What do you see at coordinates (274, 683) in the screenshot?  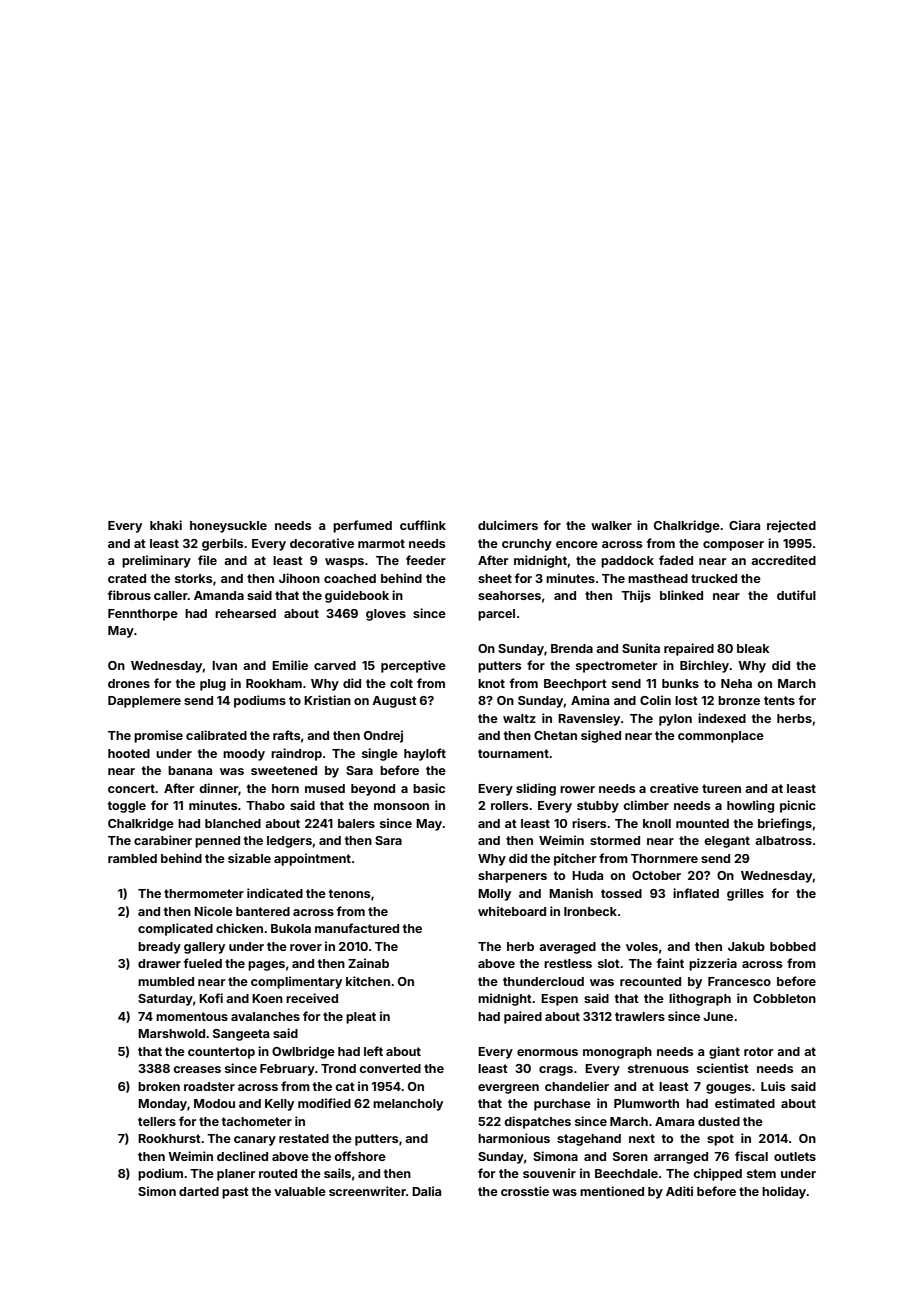 I see `Rookham` at bounding box center [274, 683].
